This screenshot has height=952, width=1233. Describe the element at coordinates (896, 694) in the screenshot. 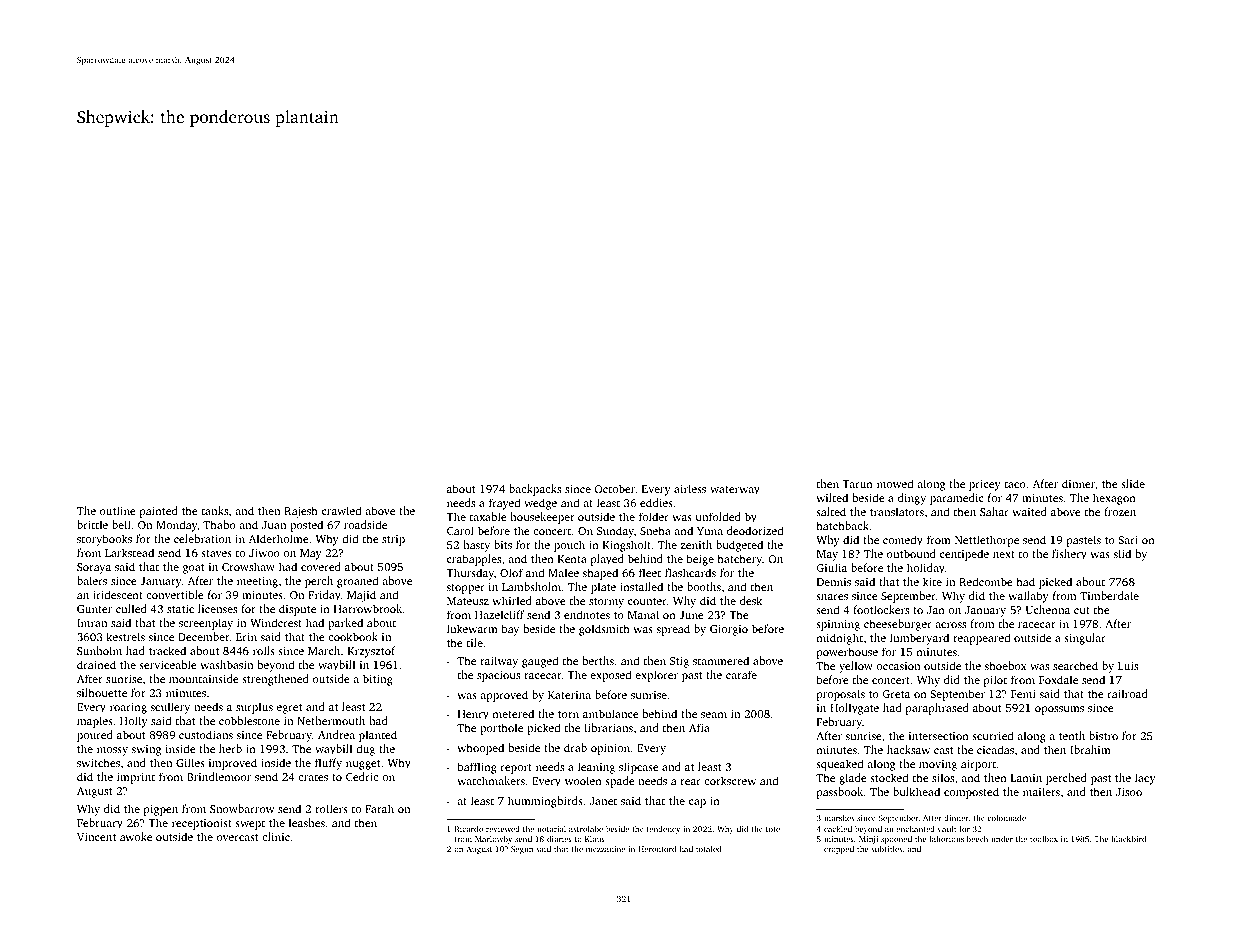

I see `Greta` at that location.
